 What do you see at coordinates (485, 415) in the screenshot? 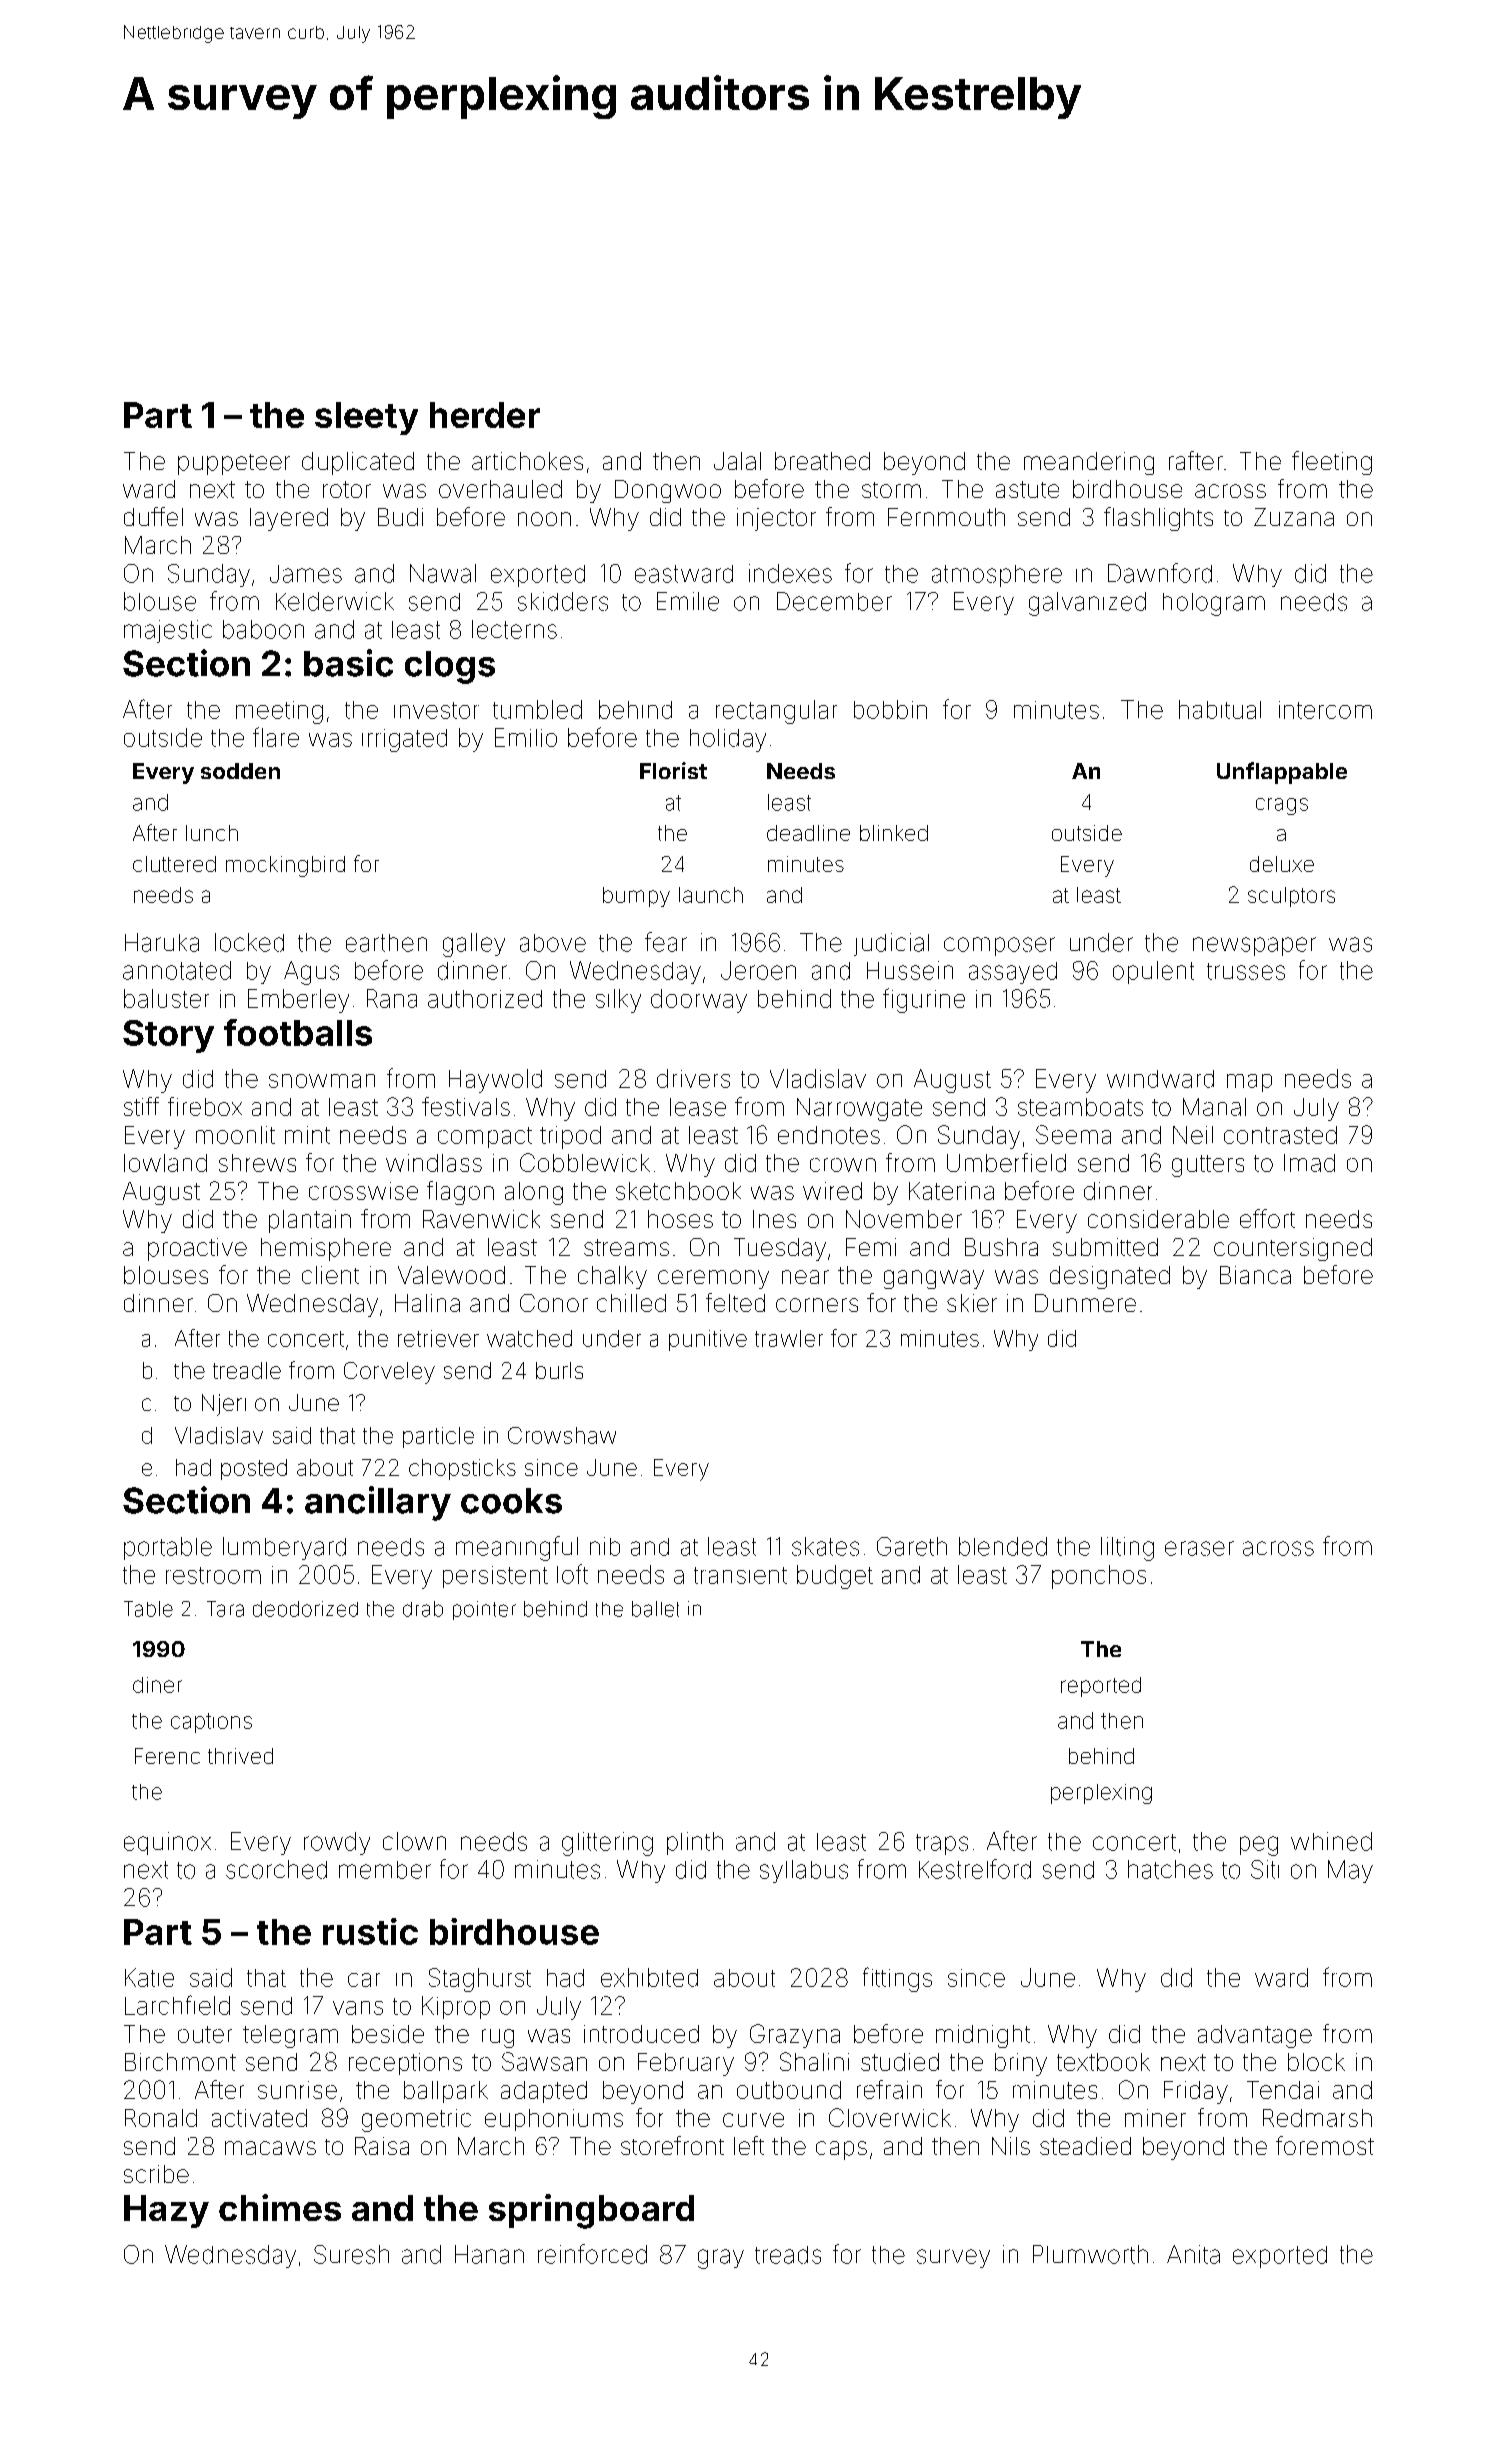
I see `herder` at bounding box center [485, 415].
